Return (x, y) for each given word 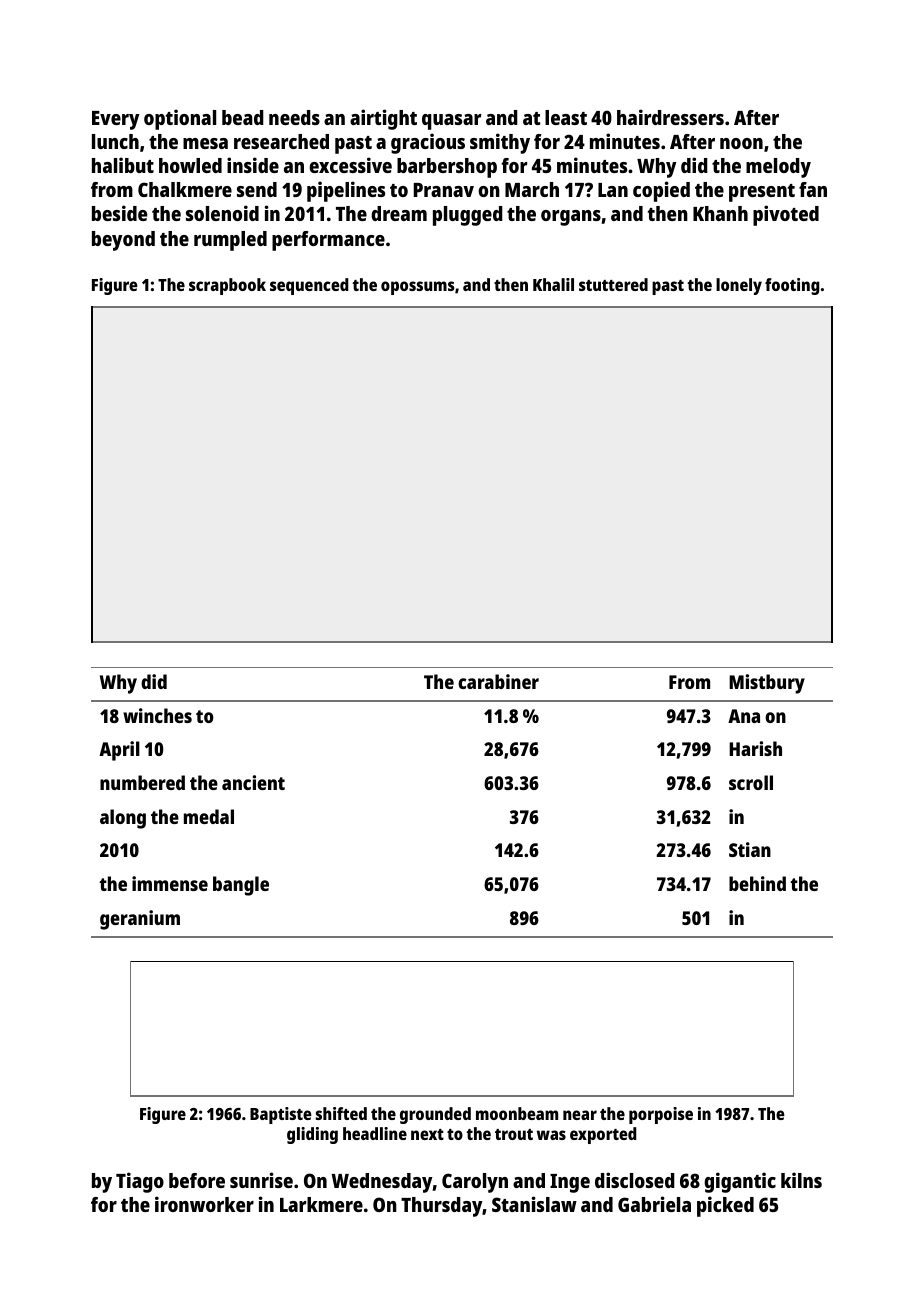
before (197, 1180)
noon (741, 143)
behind (757, 883)
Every (115, 120)
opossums (417, 288)
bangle (241, 886)
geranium (140, 920)
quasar (452, 122)
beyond (123, 241)
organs (571, 218)
